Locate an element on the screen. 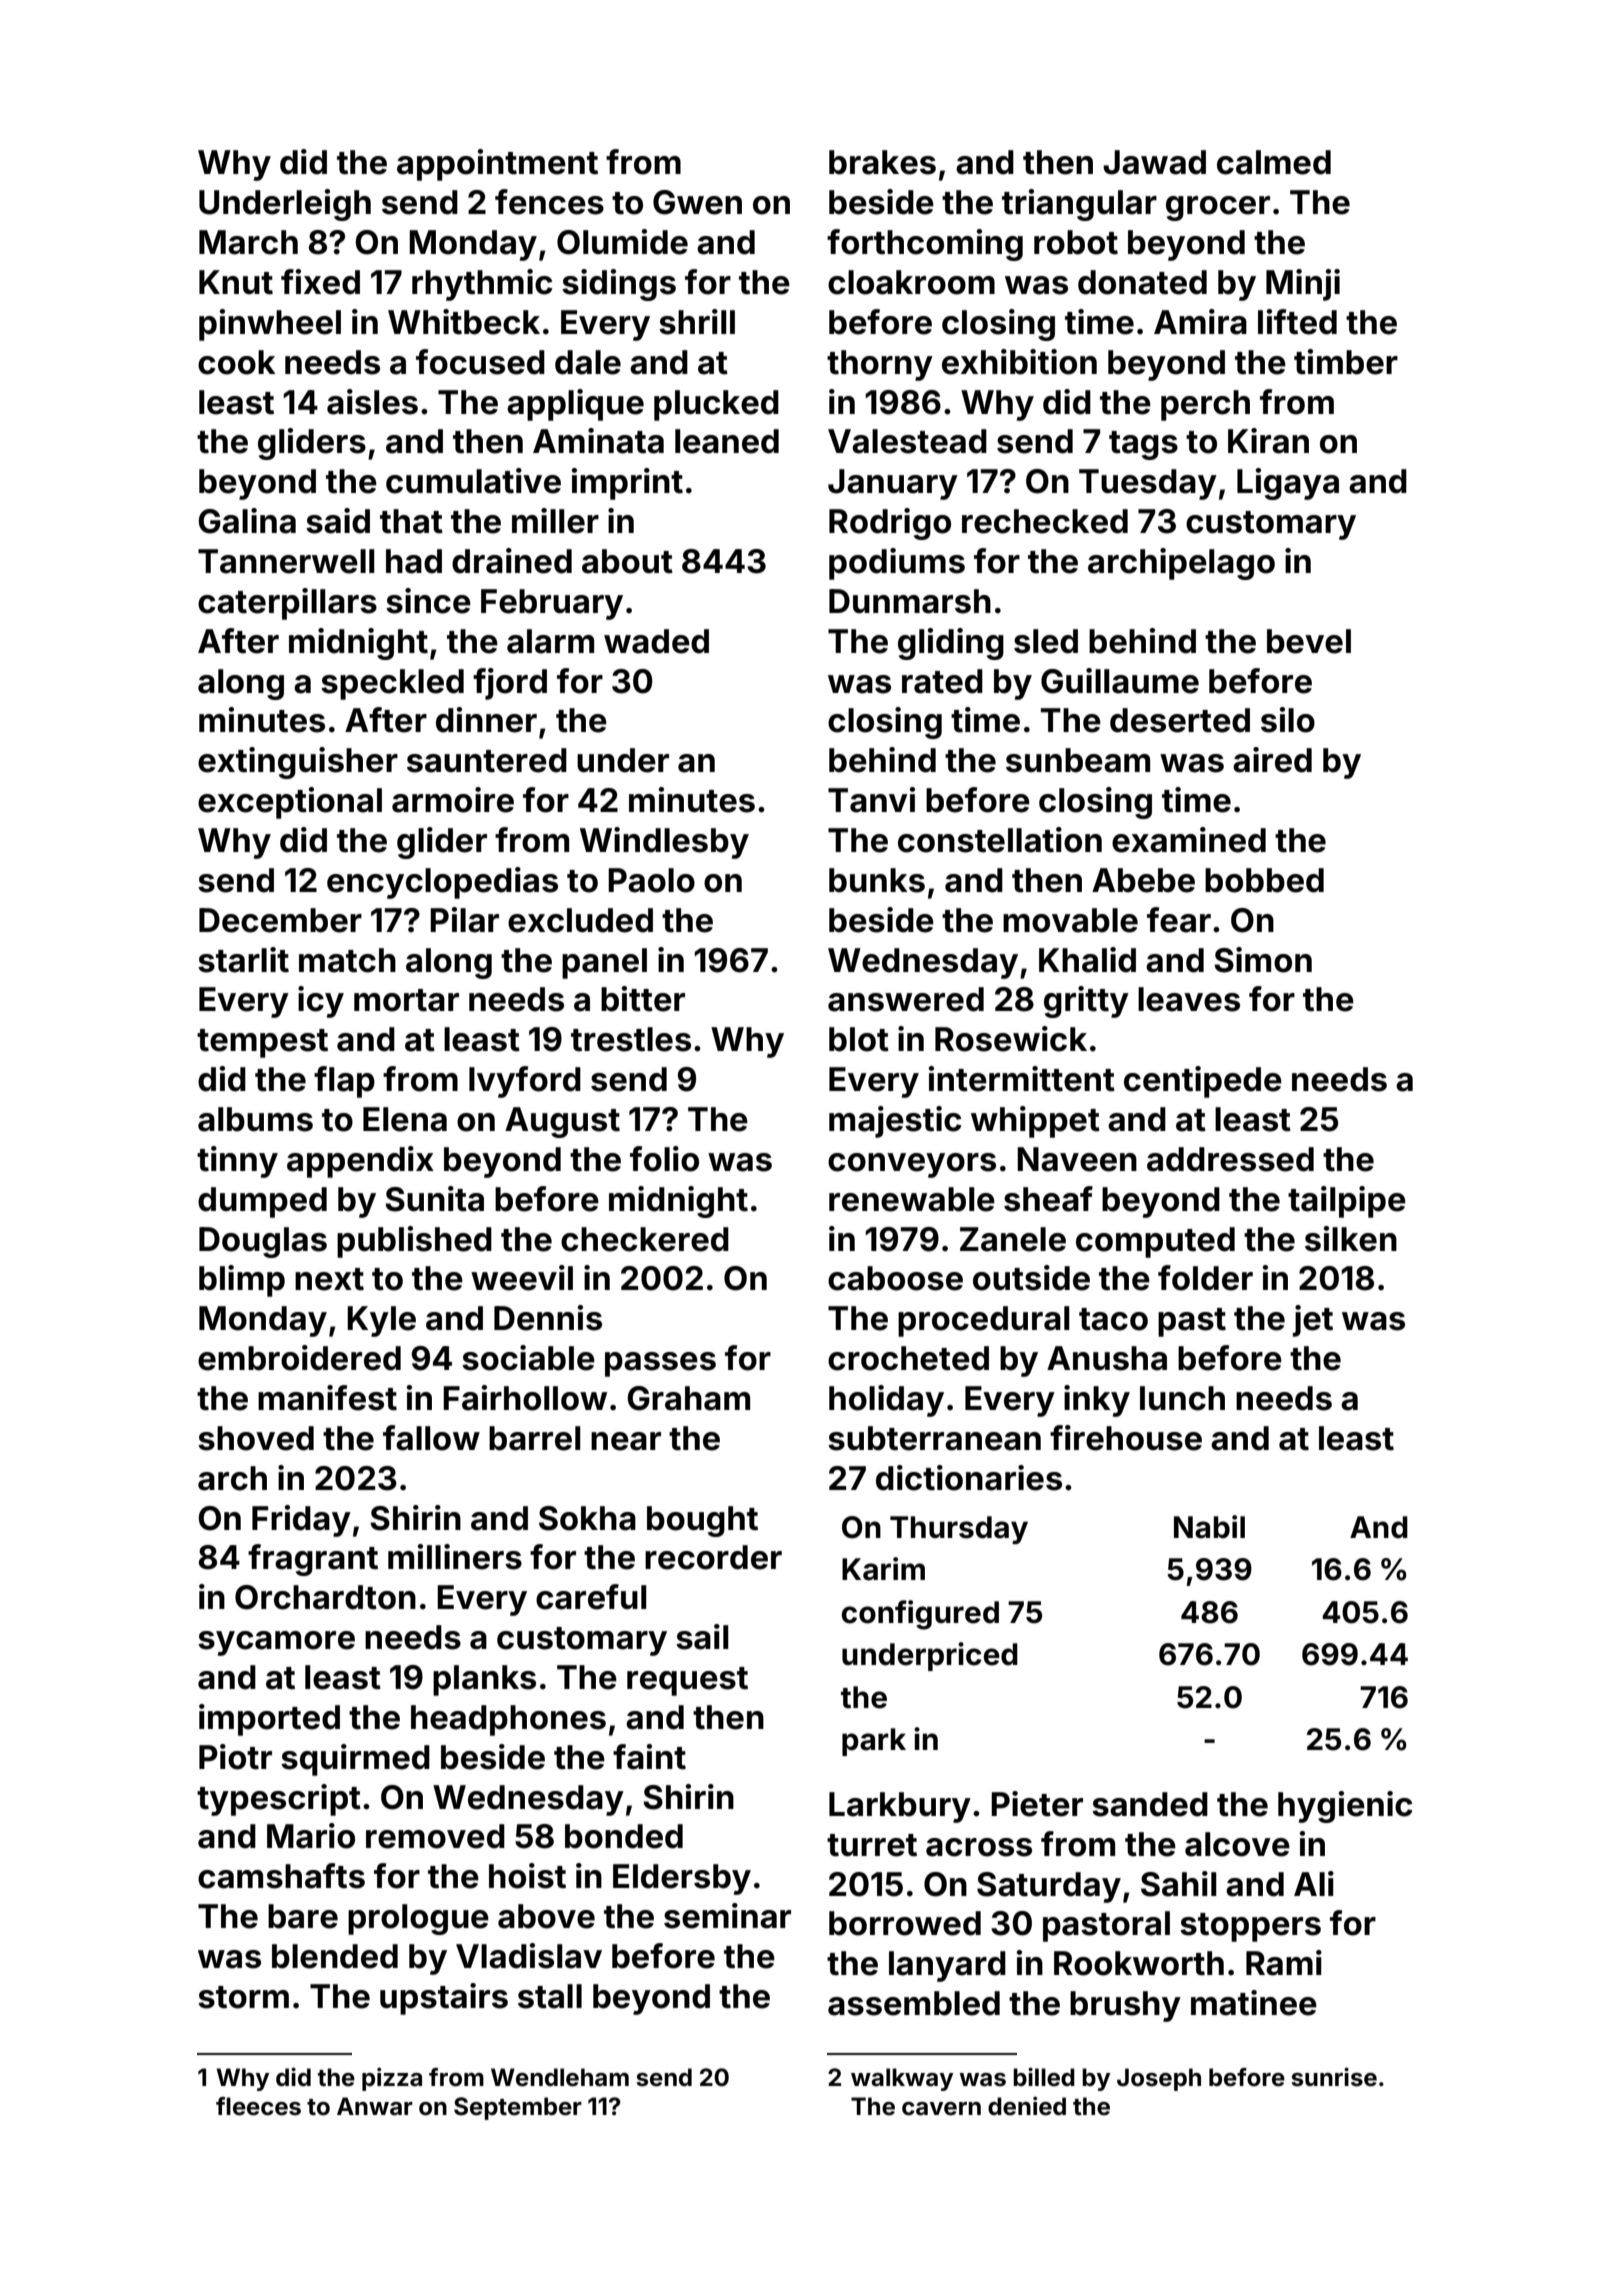  published is located at coordinates (414, 1242).
